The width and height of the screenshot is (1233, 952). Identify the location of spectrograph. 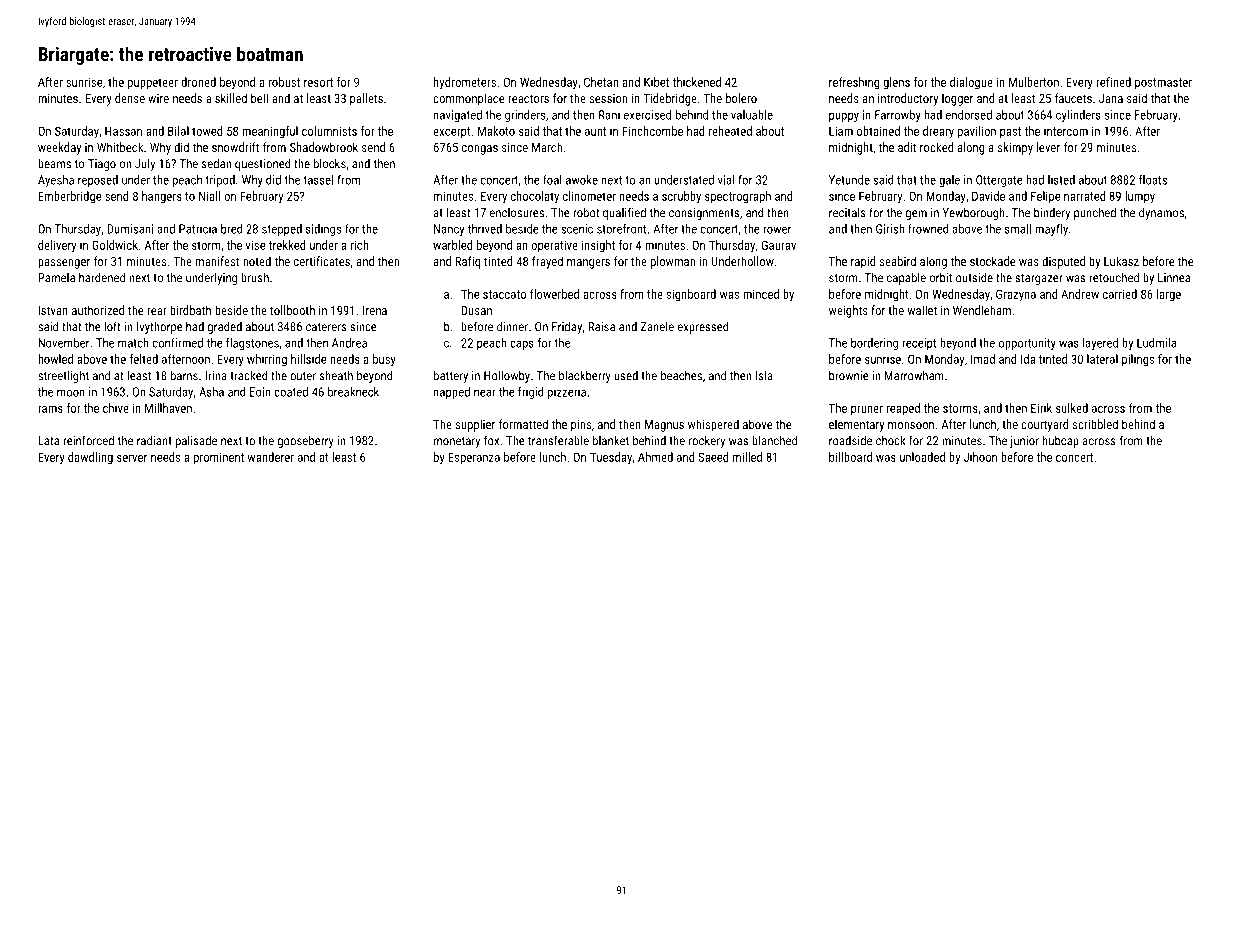
(738, 197).
